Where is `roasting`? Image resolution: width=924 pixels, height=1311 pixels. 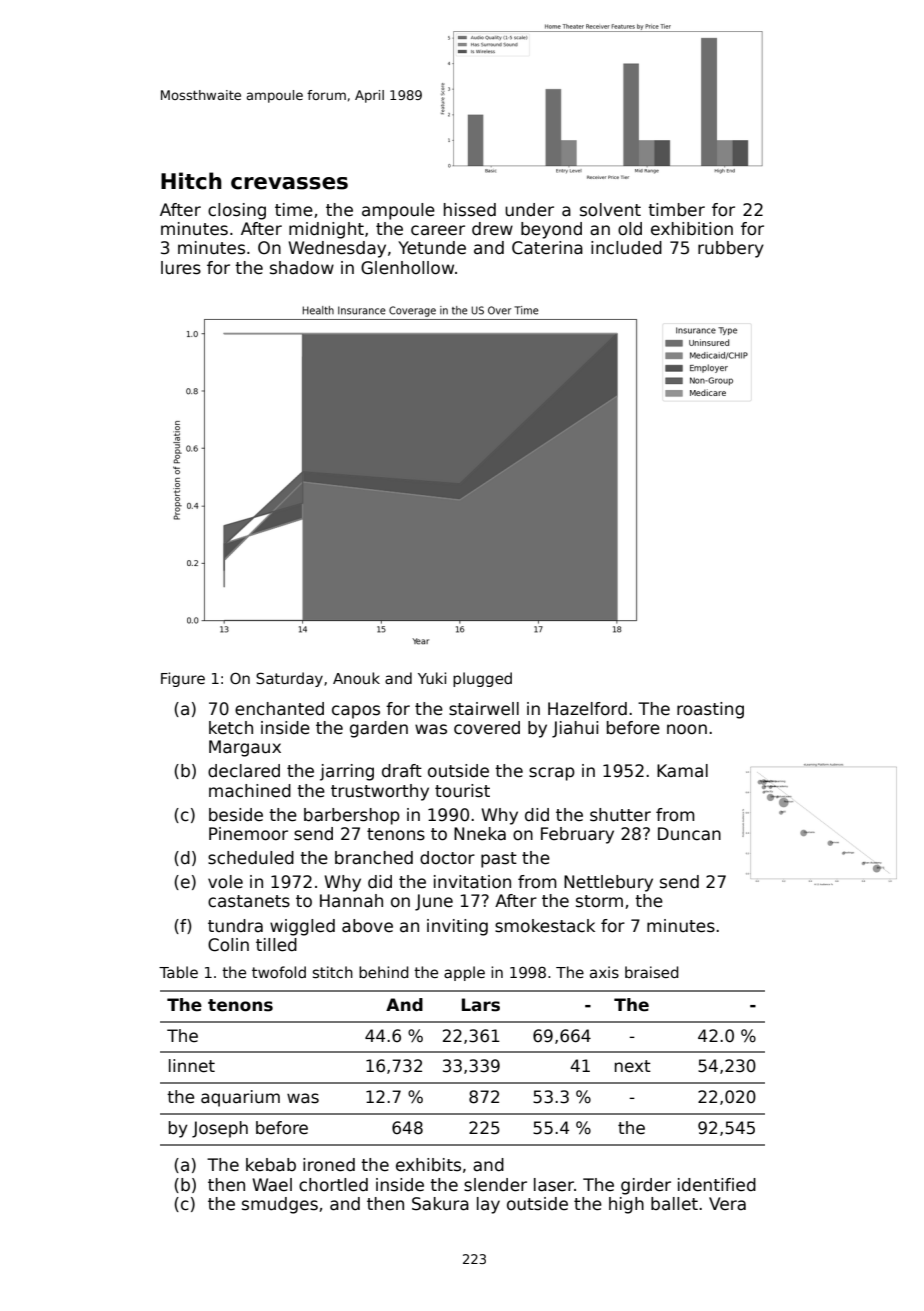
roasting is located at coordinates (710, 710).
